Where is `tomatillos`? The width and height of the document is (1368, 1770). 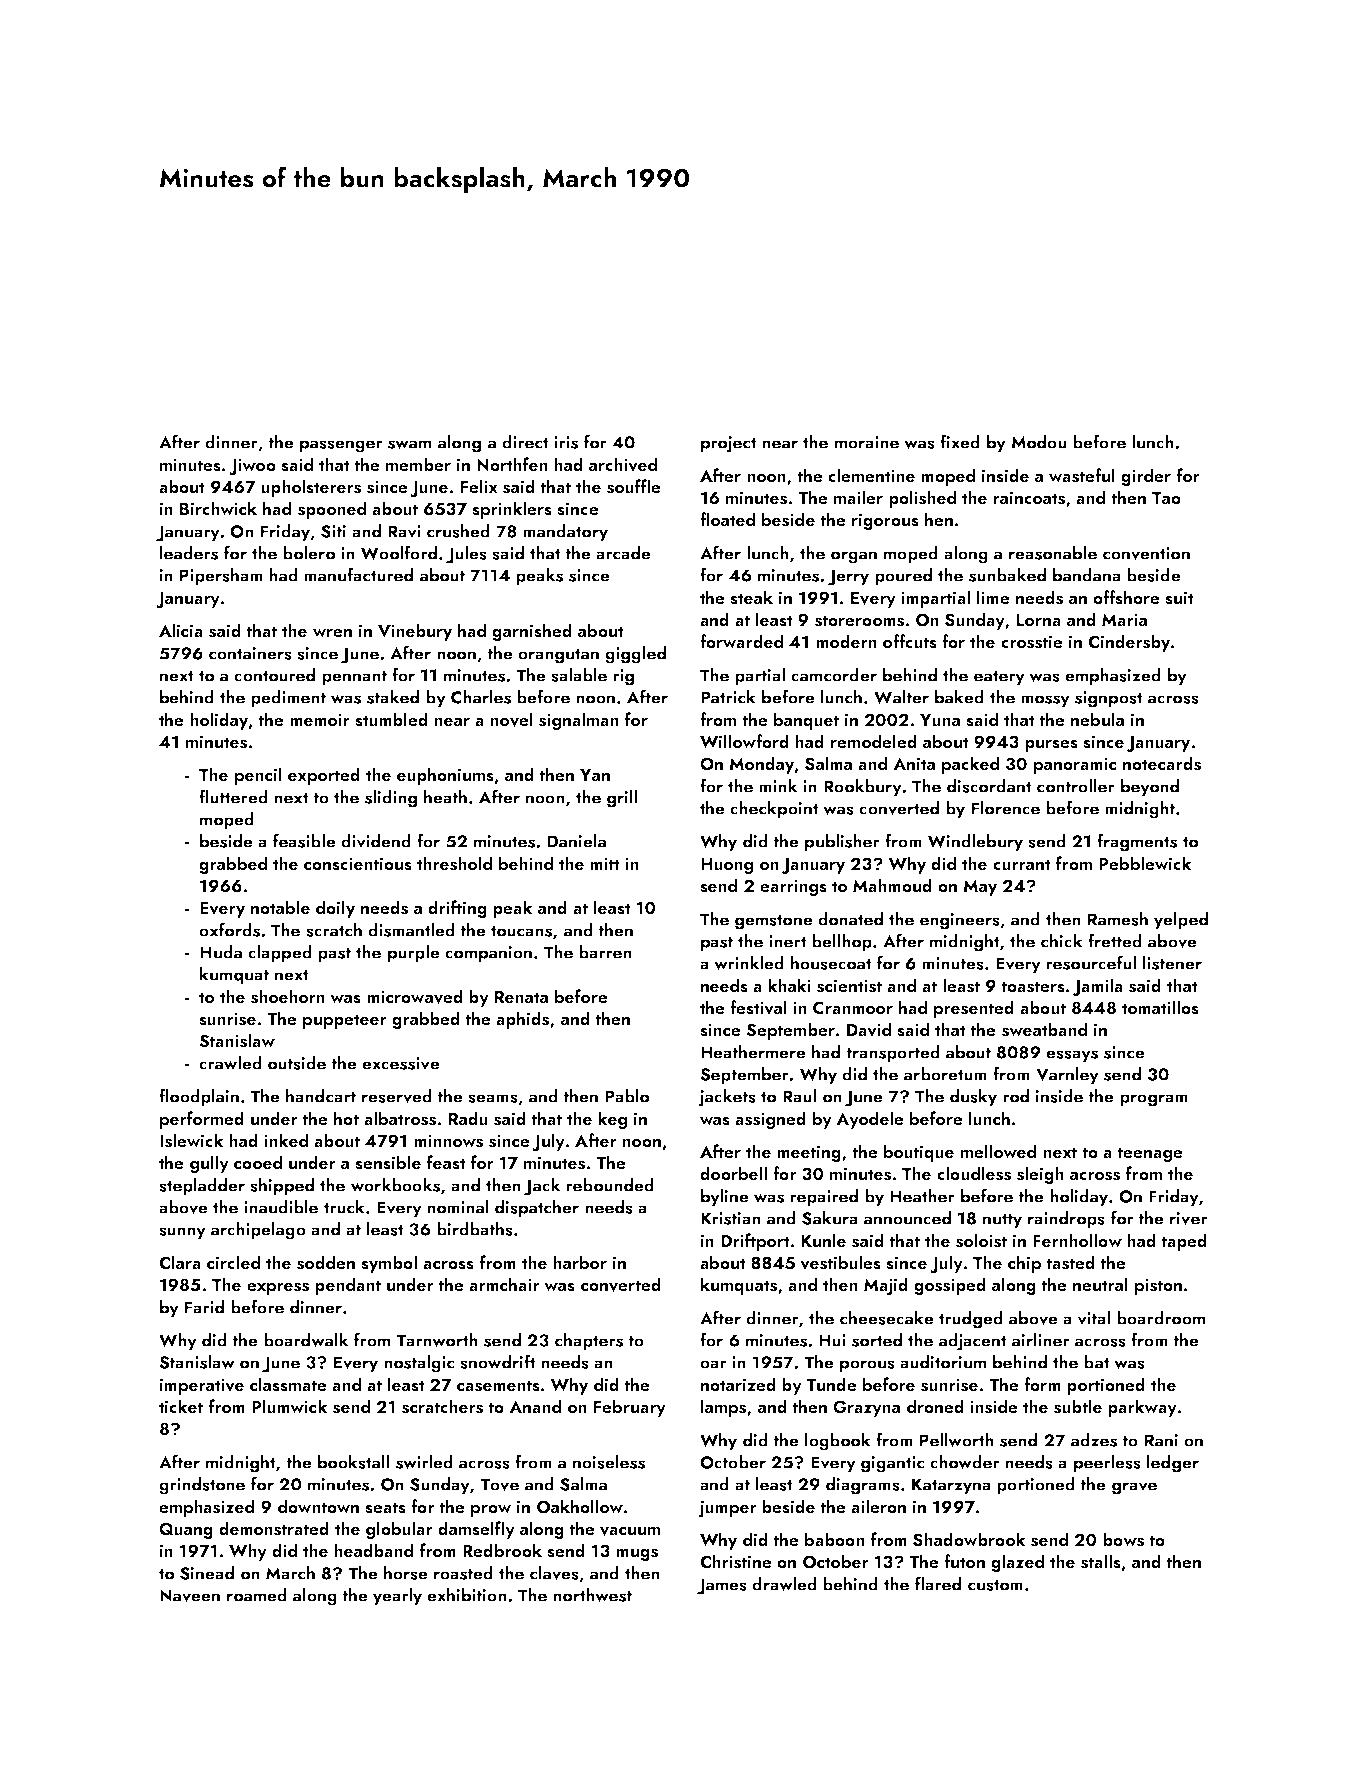 tomatillos is located at coordinates (1160, 1007).
